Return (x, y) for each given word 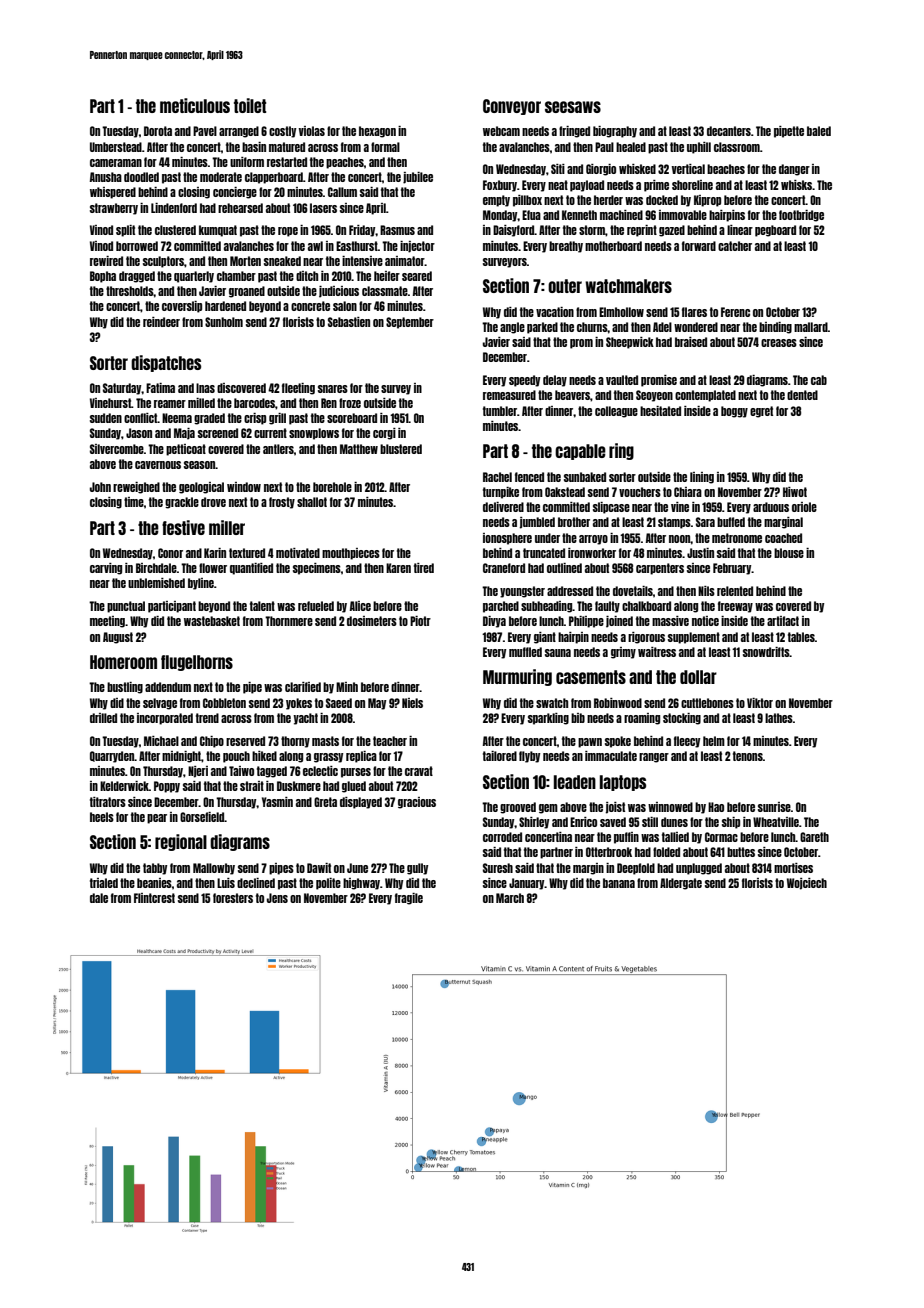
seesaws (573, 107)
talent (262, 606)
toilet (250, 105)
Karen (398, 568)
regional (181, 842)
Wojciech (807, 884)
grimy (623, 653)
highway (361, 884)
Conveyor (512, 107)
